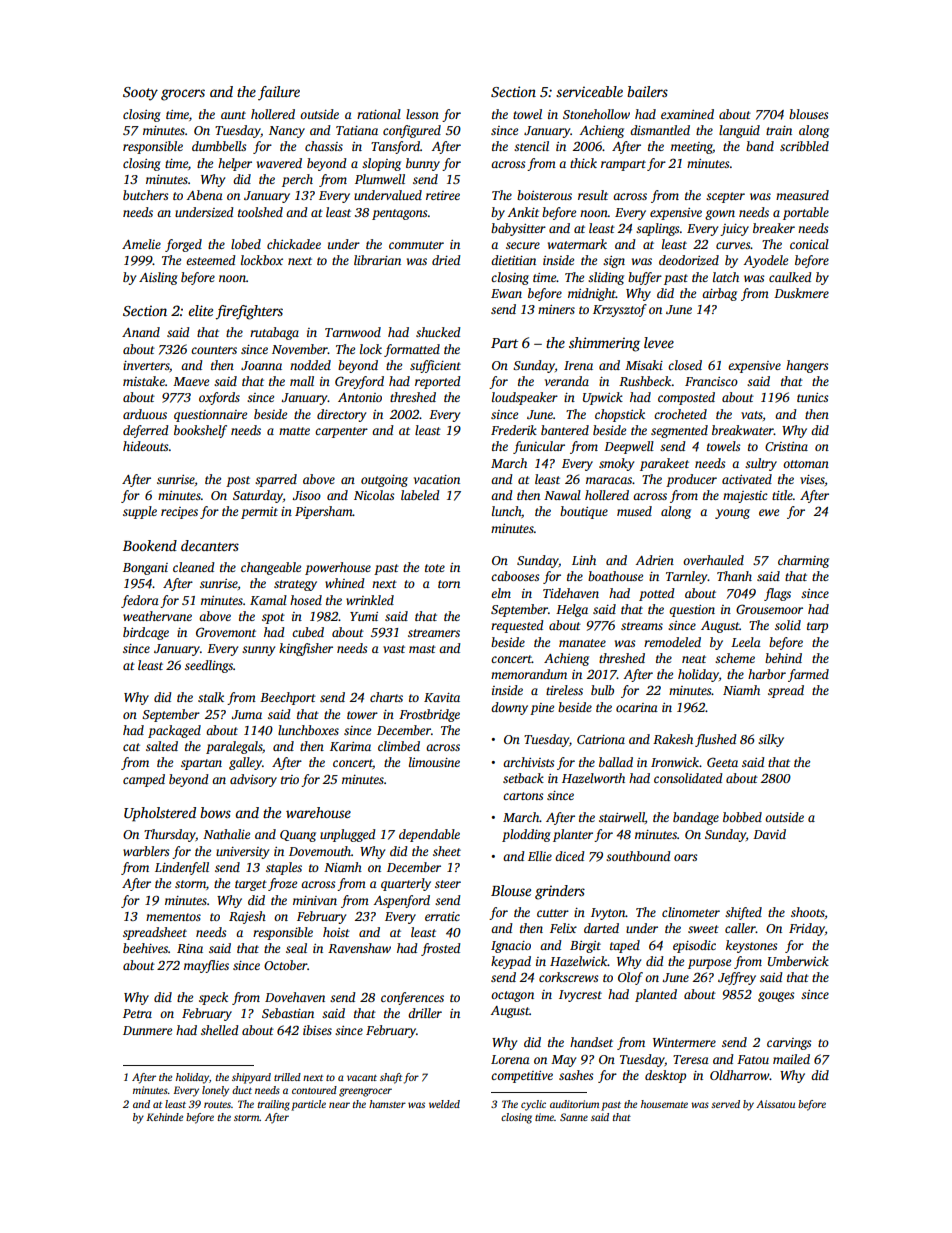 This document has height=1233, width=952. What do you see at coordinates (279, 93) in the document?
I see `failure` at bounding box center [279, 93].
